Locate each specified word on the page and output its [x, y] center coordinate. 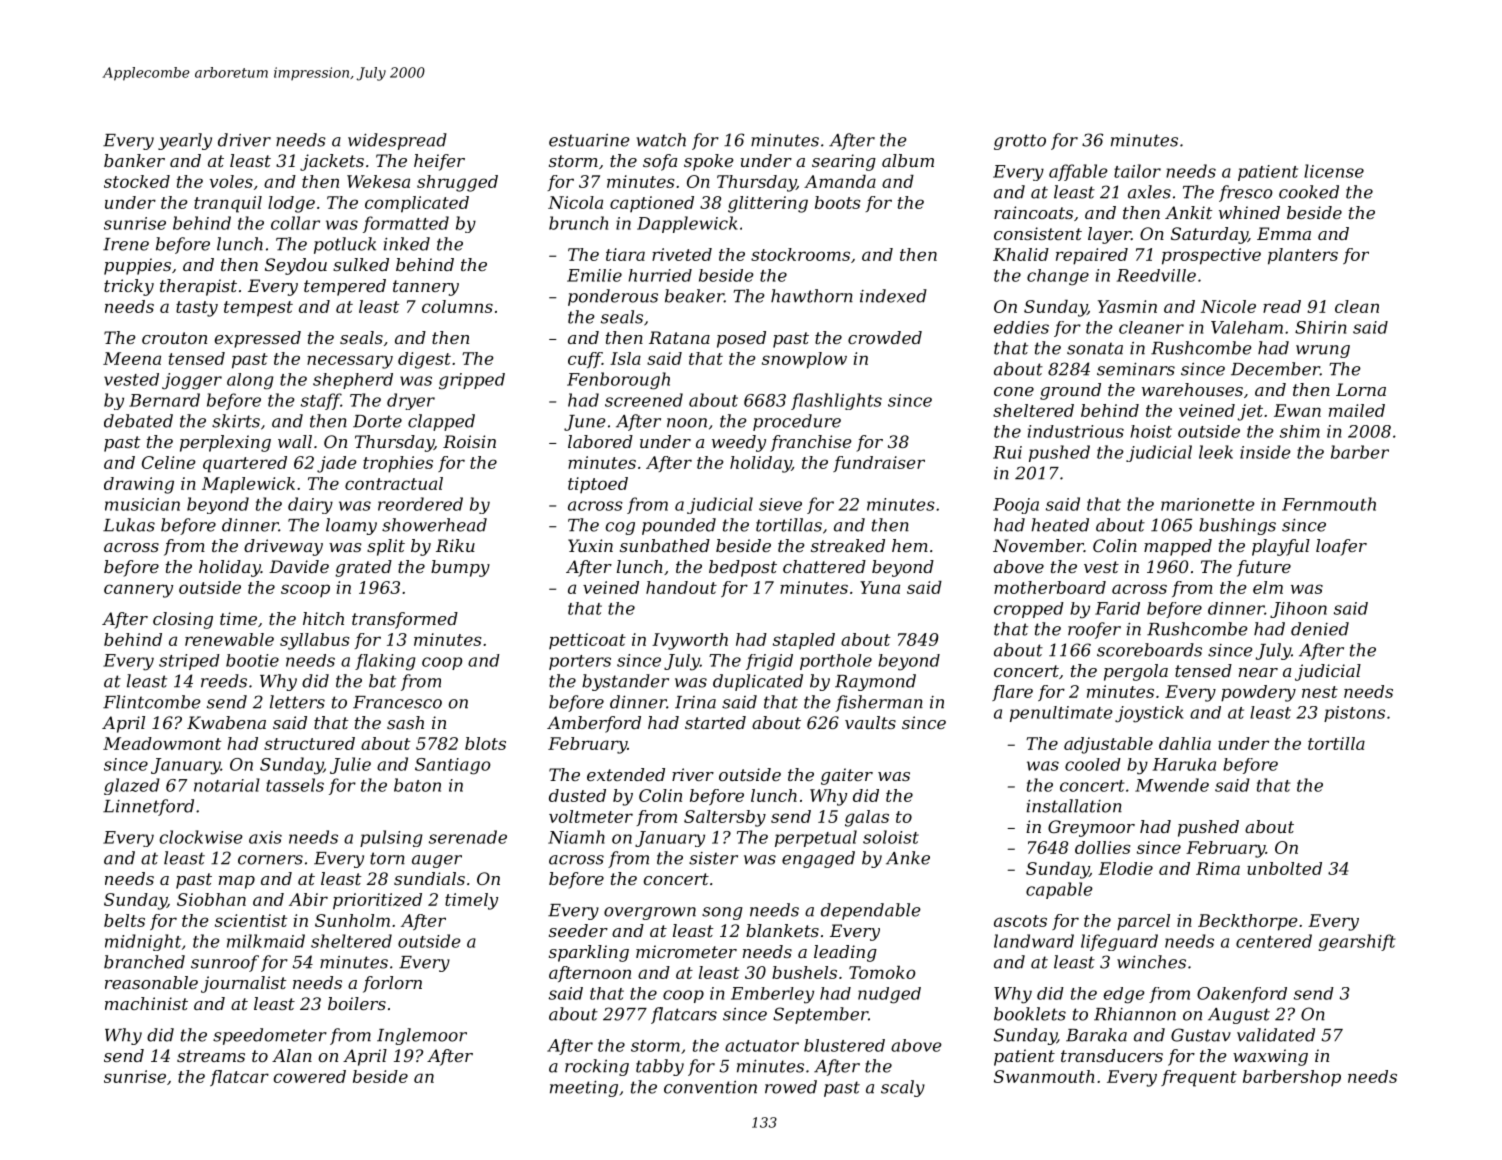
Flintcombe [152, 702]
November [1038, 545]
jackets [332, 162]
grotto [1020, 142]
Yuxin [590, 545]
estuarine [589, 140]
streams [211, 1056]
